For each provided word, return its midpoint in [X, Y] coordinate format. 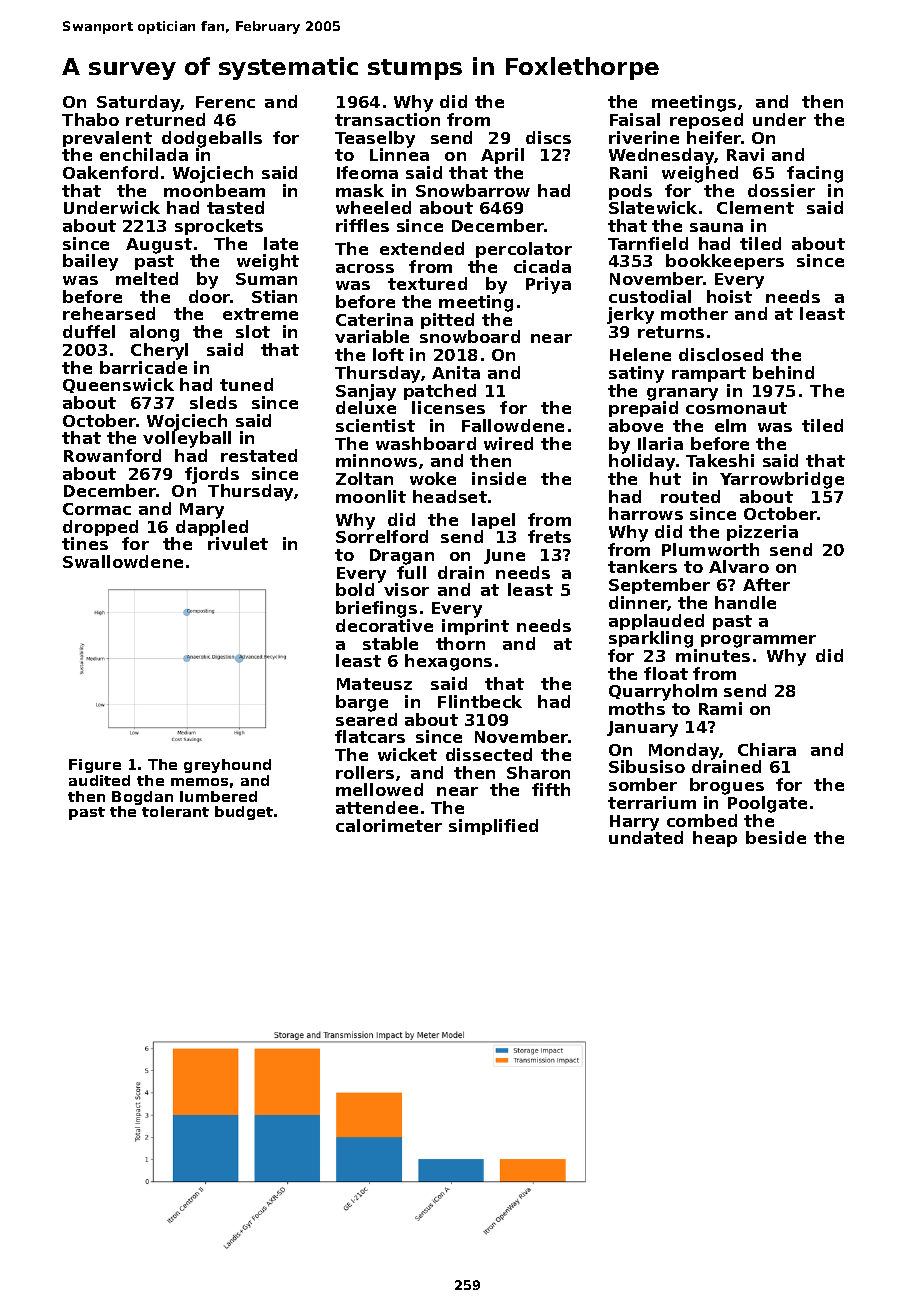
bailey [90, 262]
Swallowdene [123, 561]
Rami [720, 708]
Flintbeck [480, 701]
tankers [642, 566]
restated [259, 455]
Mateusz [374, 684]
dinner [638, 603]
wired [508, 443]
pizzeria [762, 533]
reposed [706, 121]
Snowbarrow [473, 190]
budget [244, 813]
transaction [387, 119]
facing [815, 174]
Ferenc [225, 102]
